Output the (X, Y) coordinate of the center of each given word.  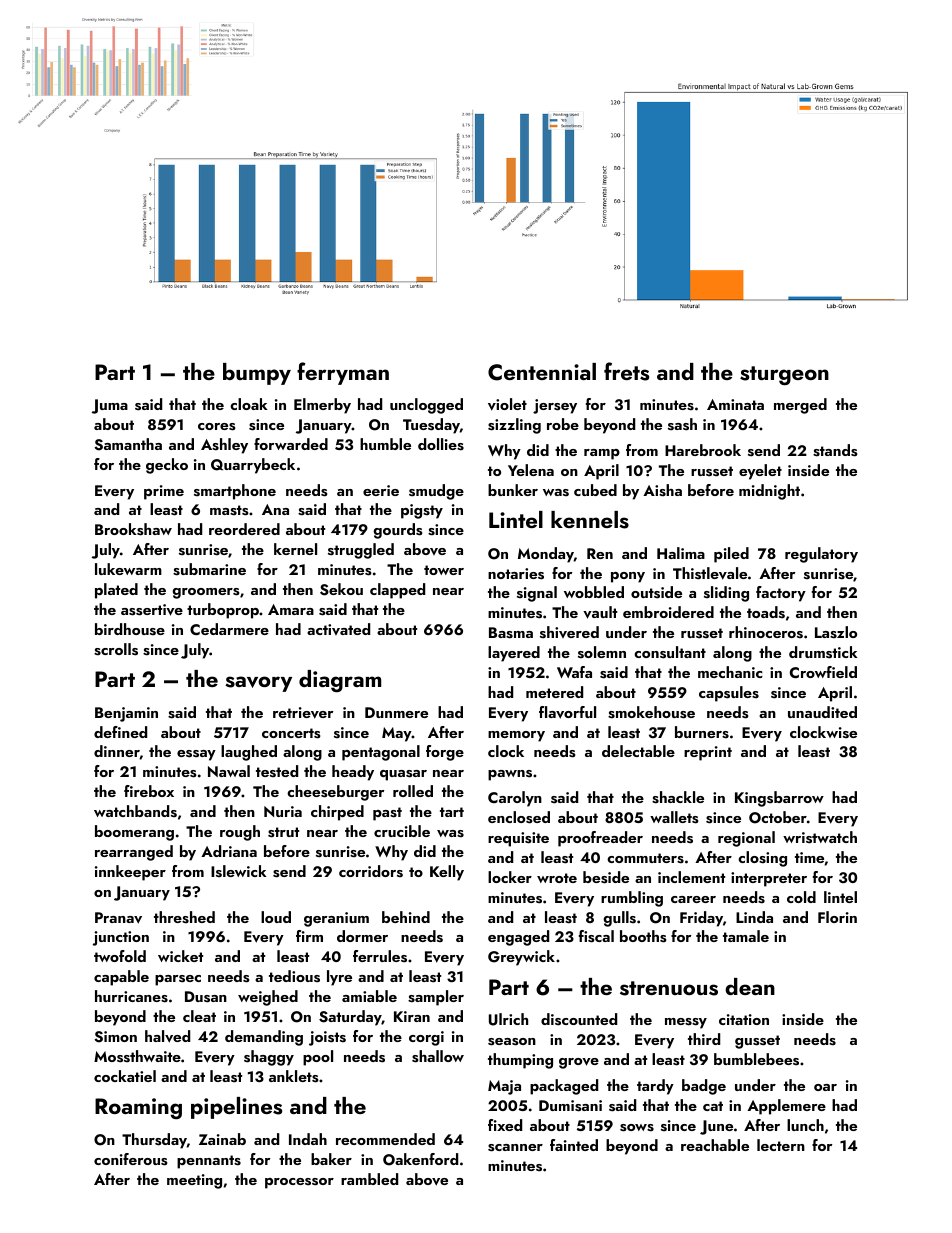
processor (299, 1183)
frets (626, 371)
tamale (746, 936)
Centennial (542, 372)
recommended (385, 1139)
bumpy (257, 374)
